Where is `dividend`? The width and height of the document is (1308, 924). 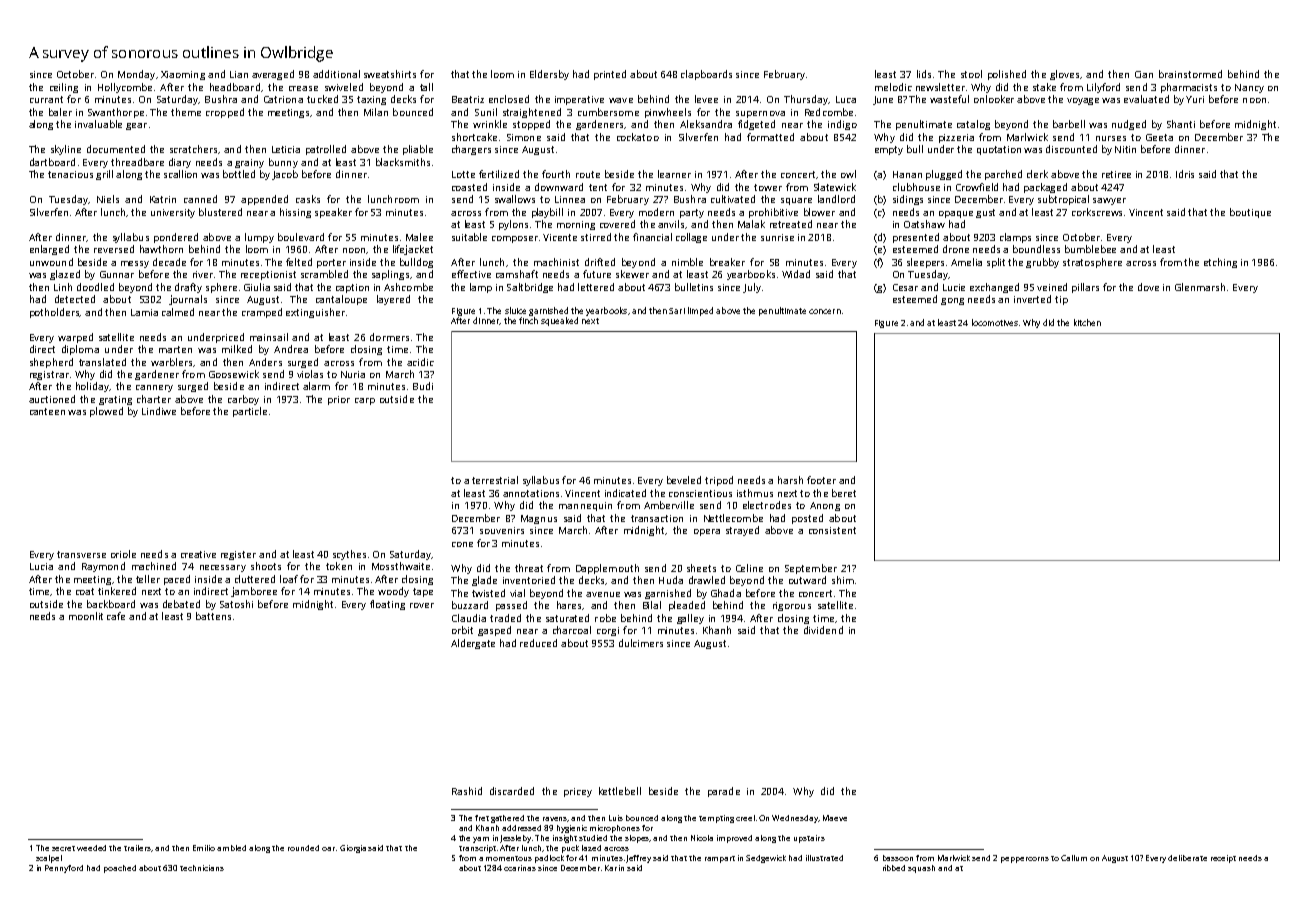 dividend is located at coordinates (823, 630).
